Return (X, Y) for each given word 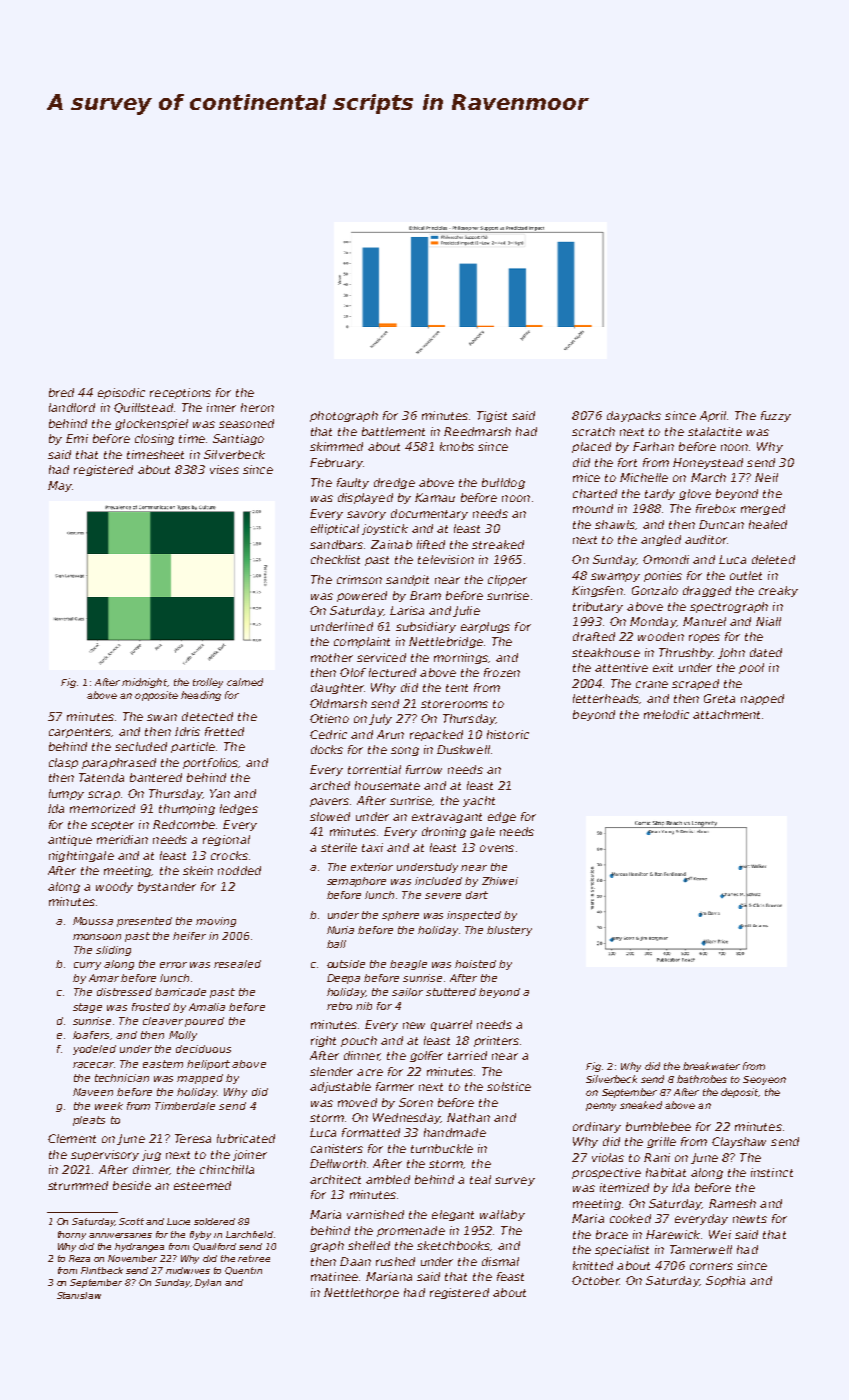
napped (762, 699)
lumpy (66, 794)
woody (114, 887)
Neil (766, 477)
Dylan (208, 1283)
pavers (329, 802)
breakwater (711, 1066)
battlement (393, 431)
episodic (121, 393)
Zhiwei (500, 881)
